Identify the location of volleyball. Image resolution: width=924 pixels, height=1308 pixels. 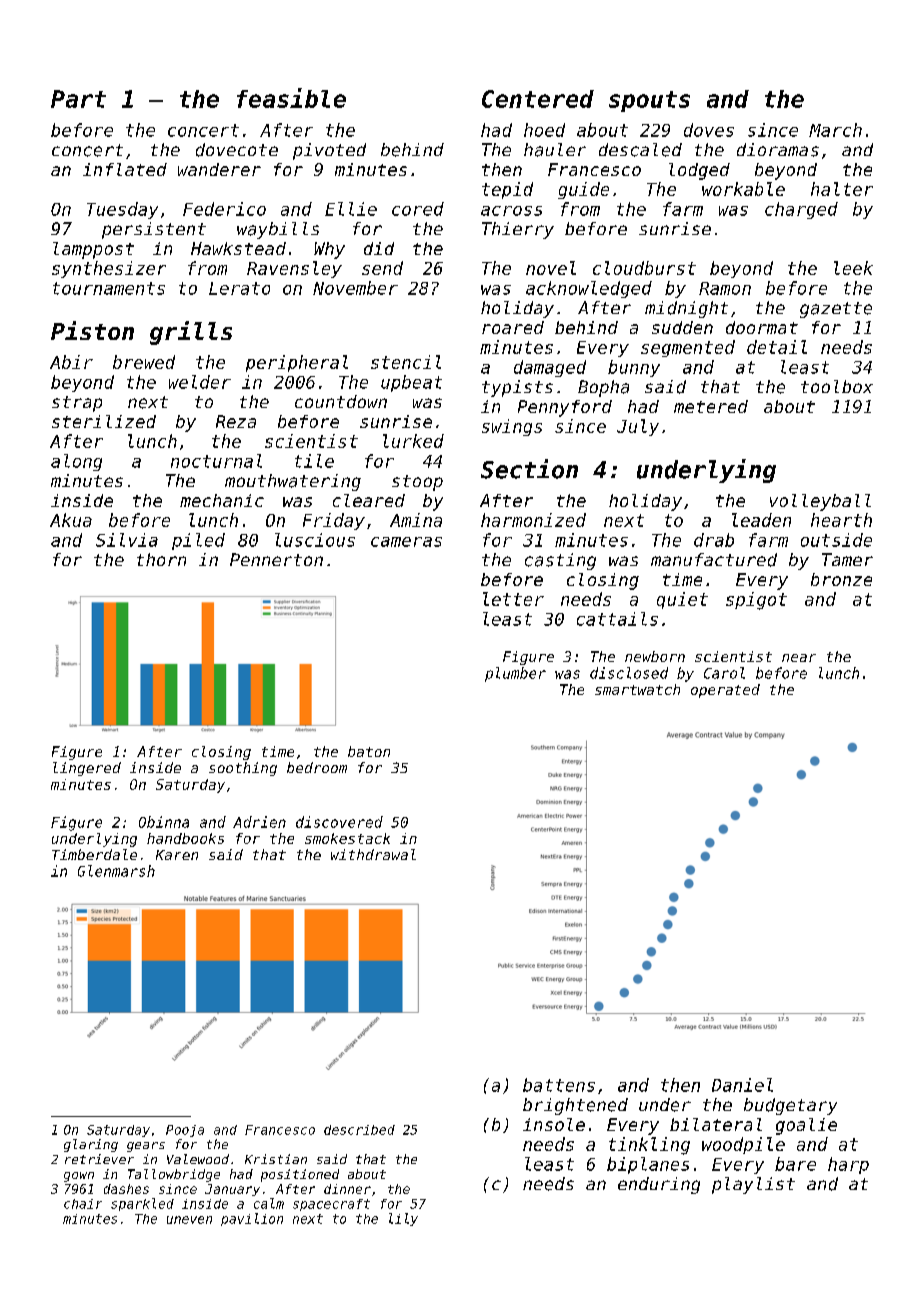
(820, 502).
